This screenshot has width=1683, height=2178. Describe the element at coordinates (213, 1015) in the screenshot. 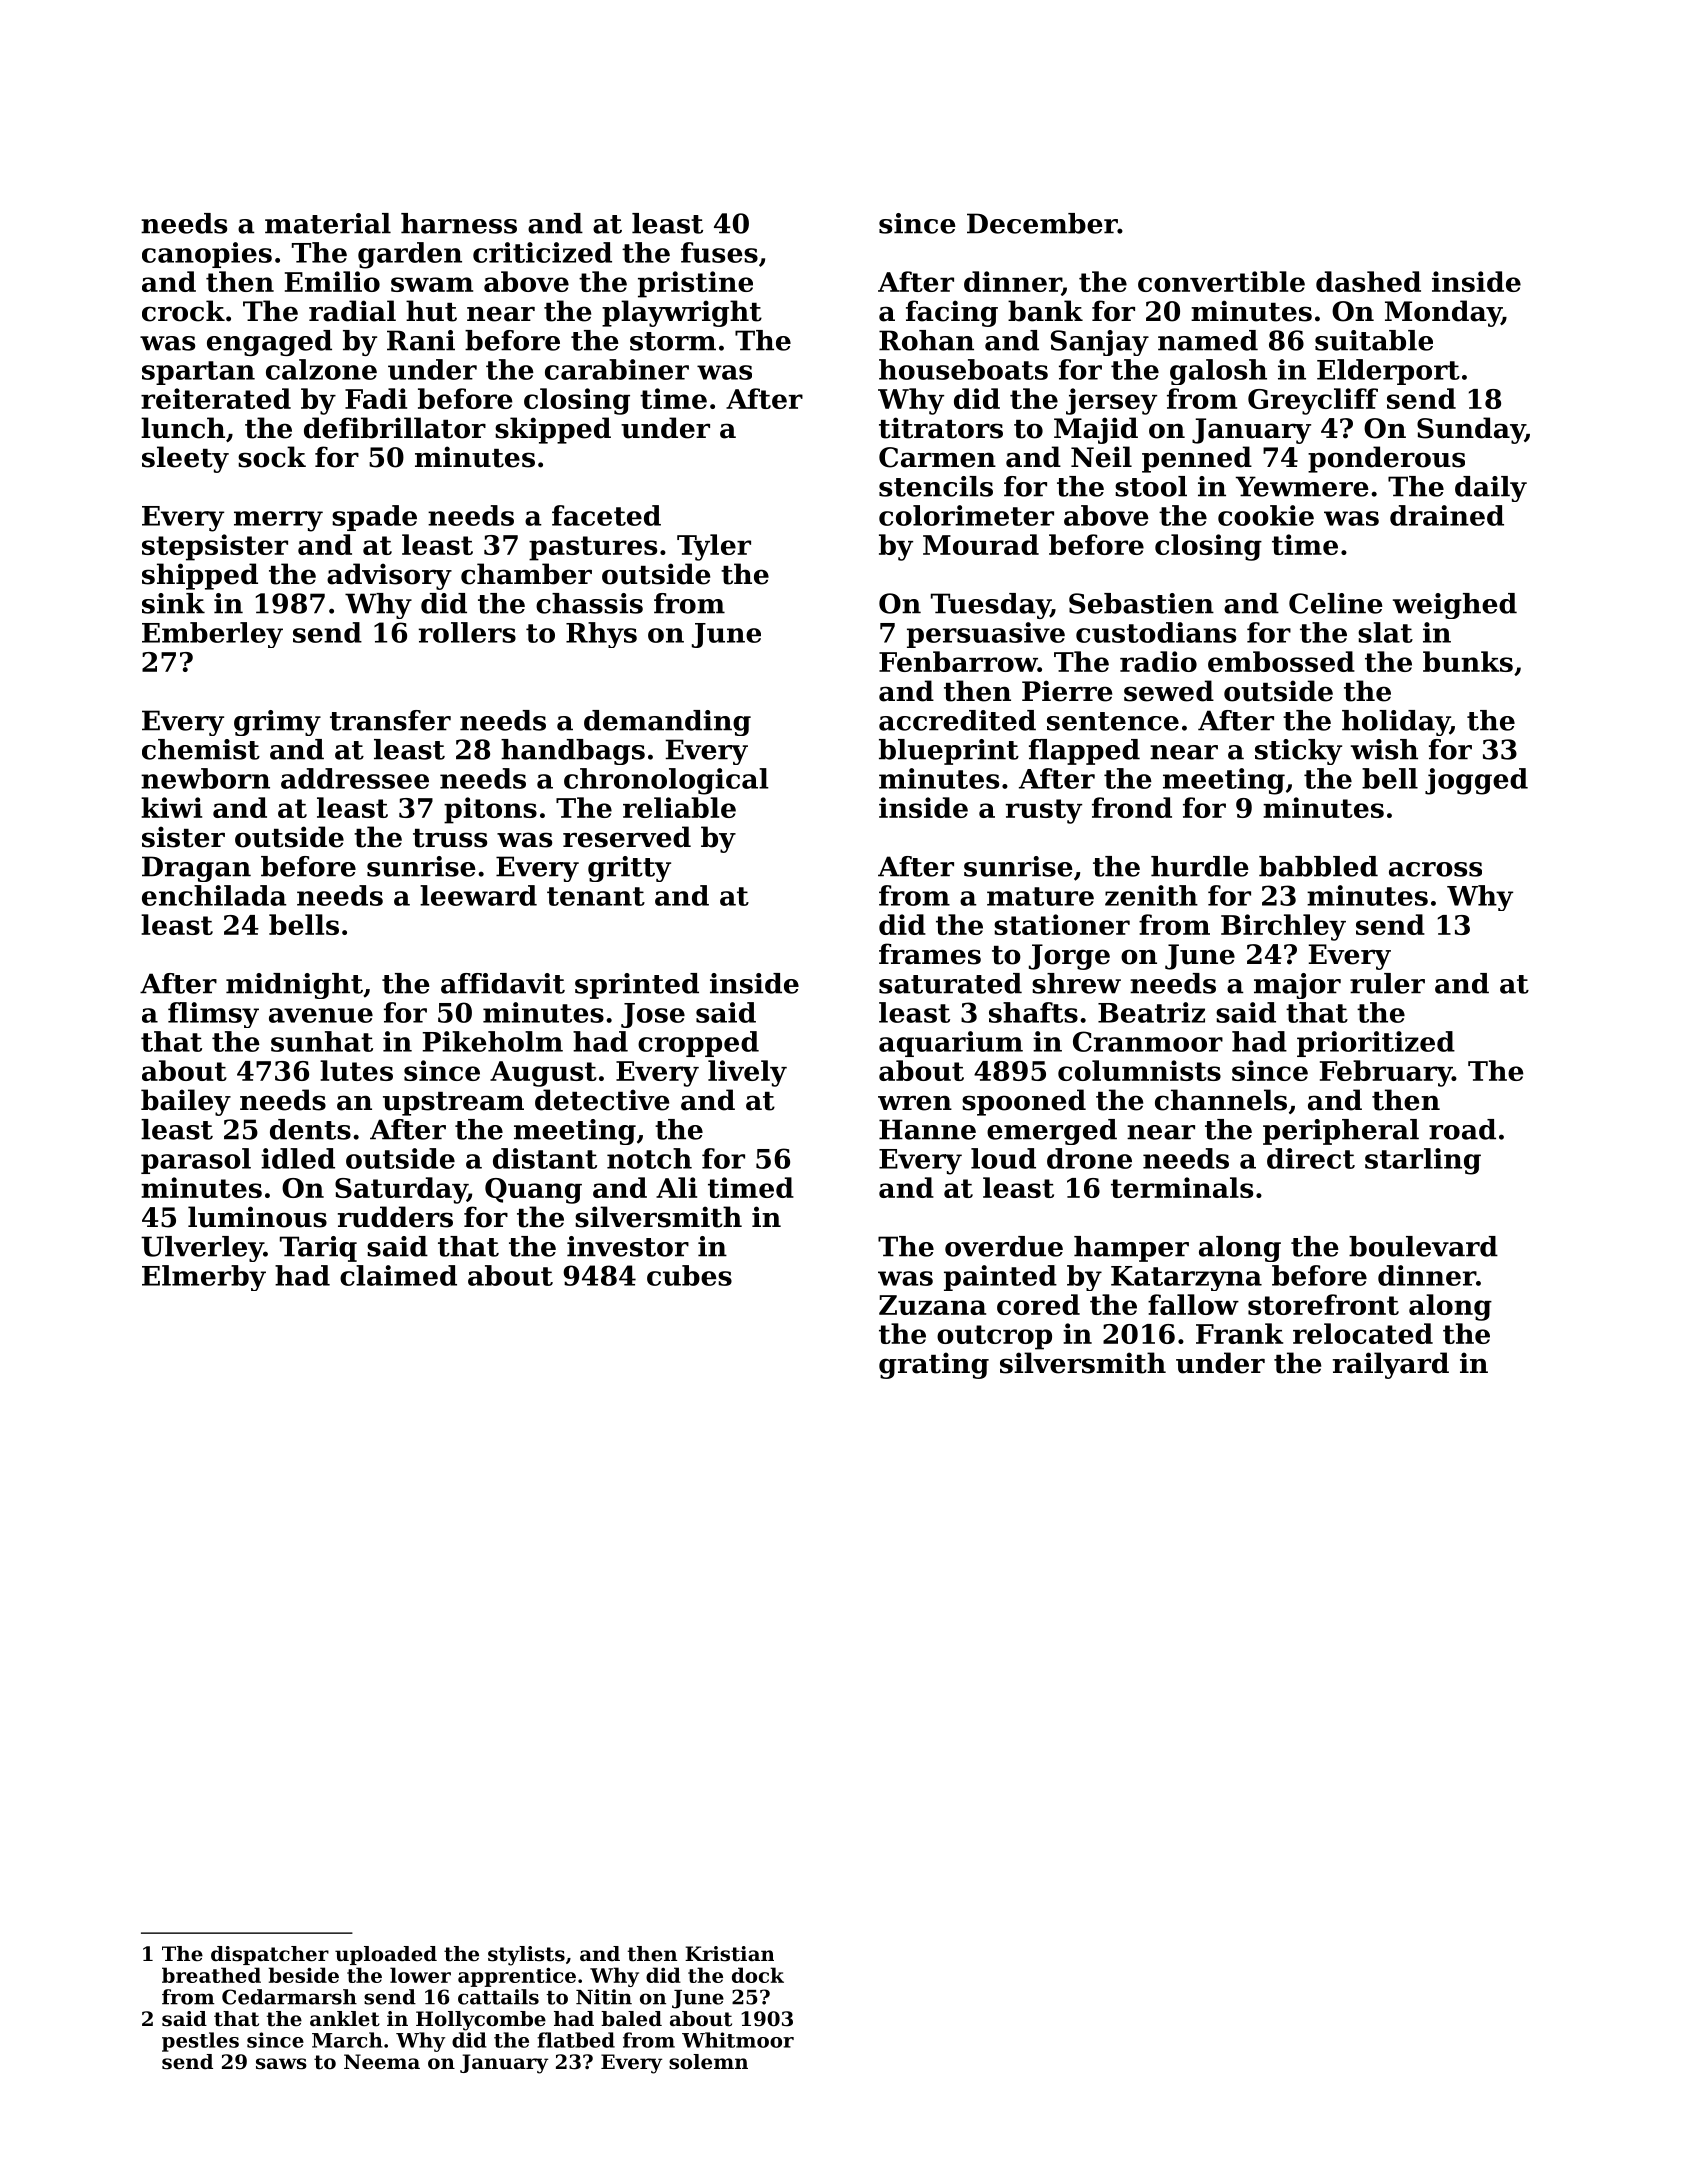

I see `flimsy` at that location.
